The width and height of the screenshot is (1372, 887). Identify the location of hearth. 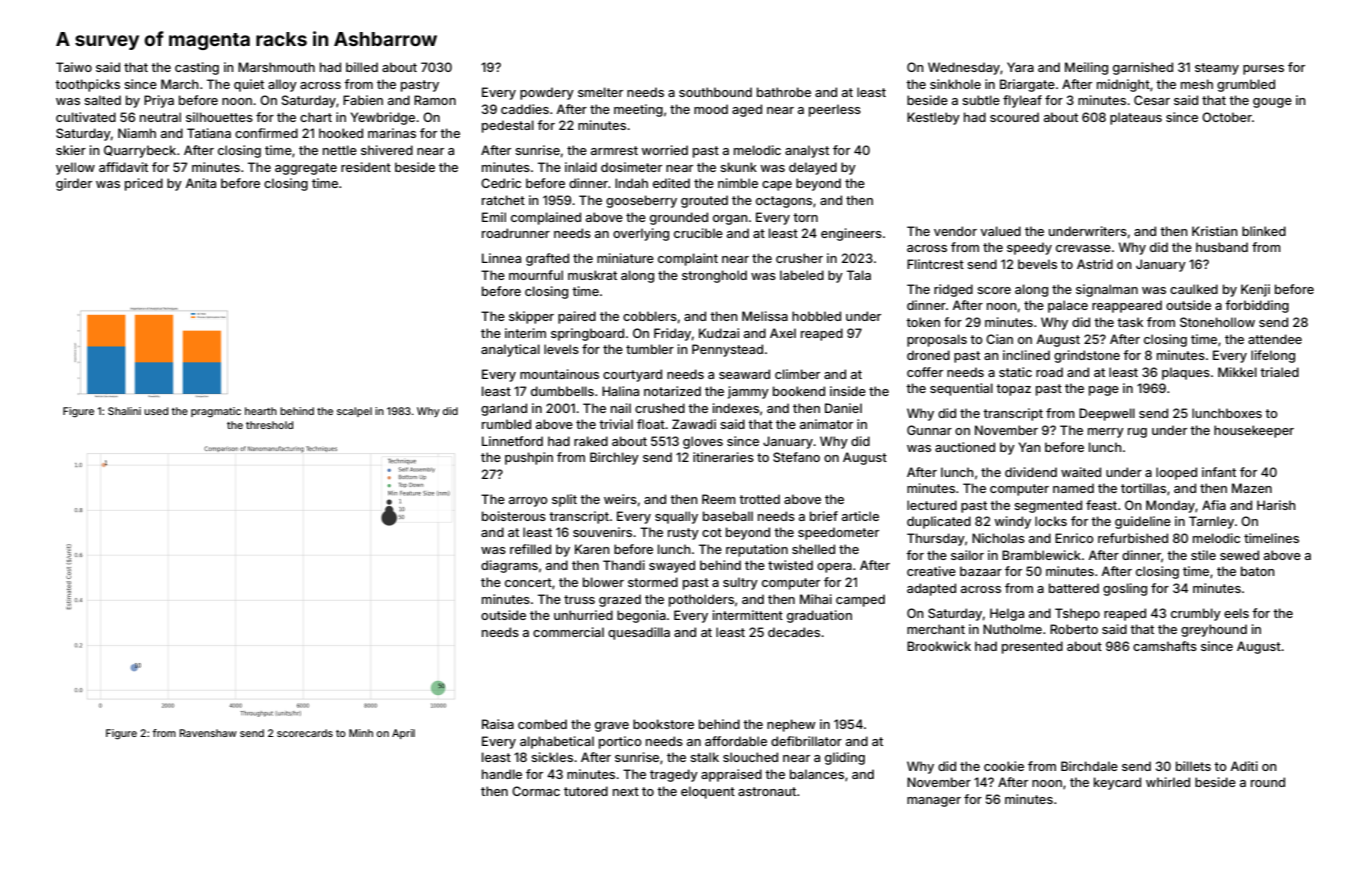
(261, 411).
